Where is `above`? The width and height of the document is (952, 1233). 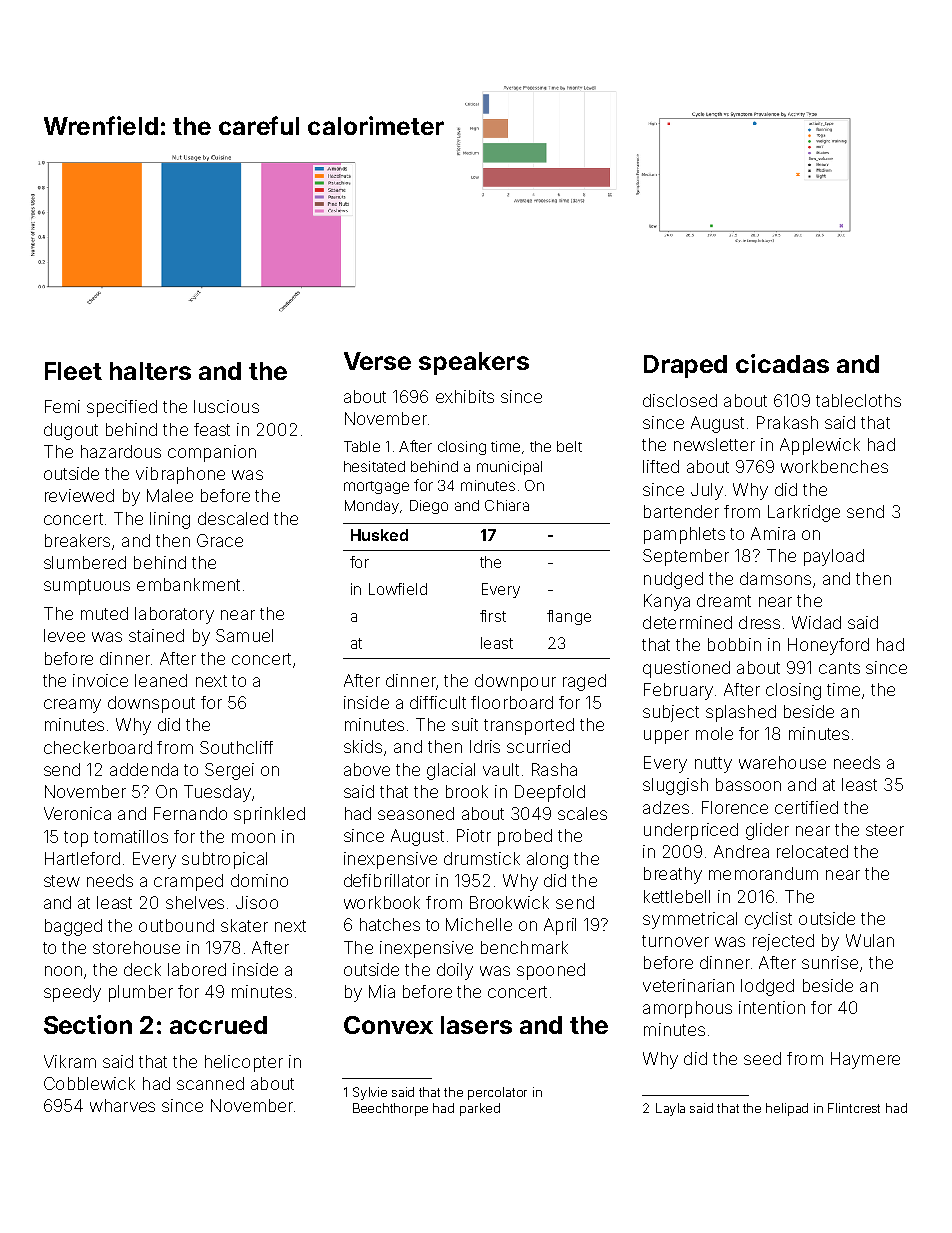
above is located at coordinates (367, 769).
